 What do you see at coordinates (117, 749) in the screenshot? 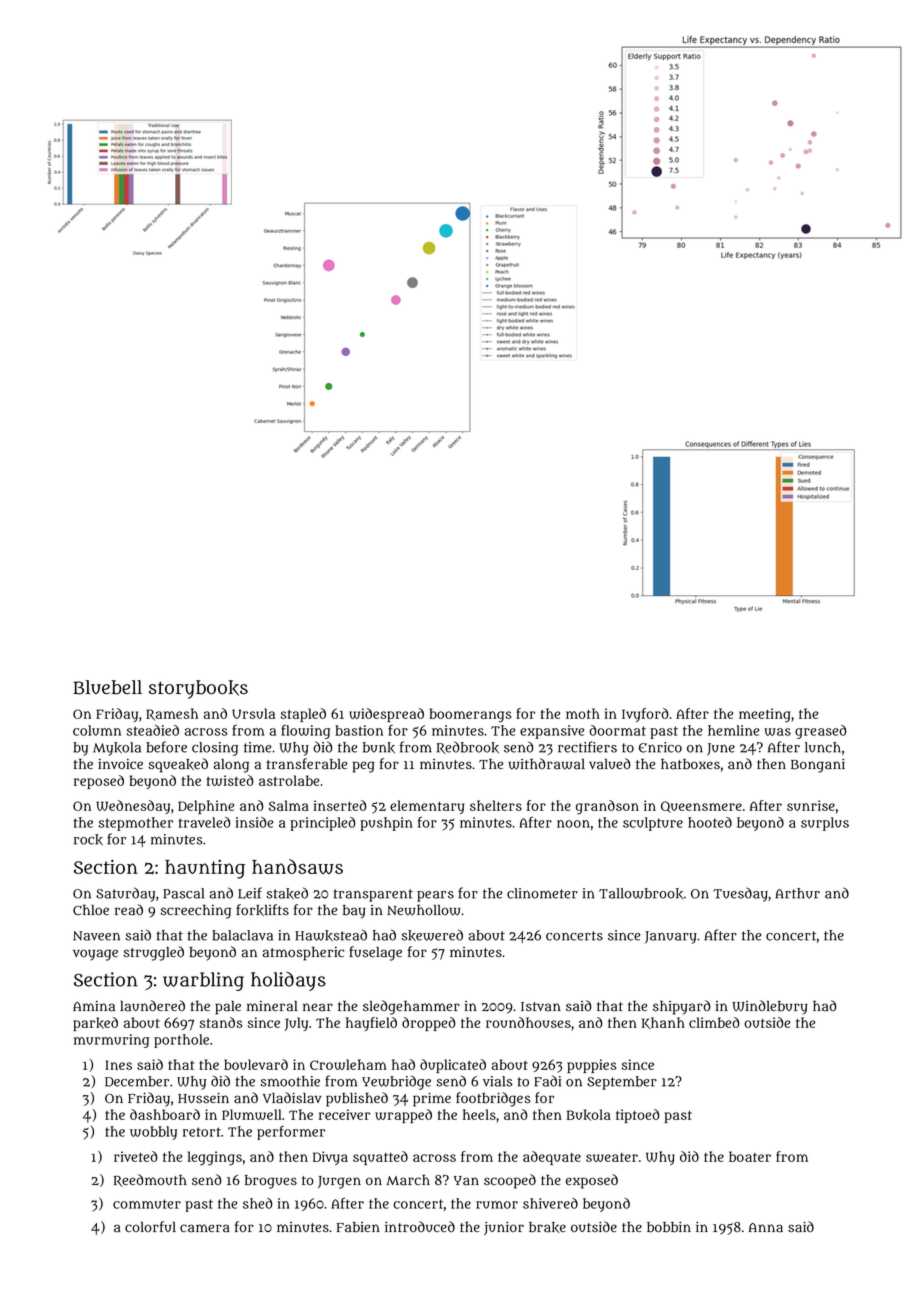
I see `Mykola` at bounding box center [117, 749].
